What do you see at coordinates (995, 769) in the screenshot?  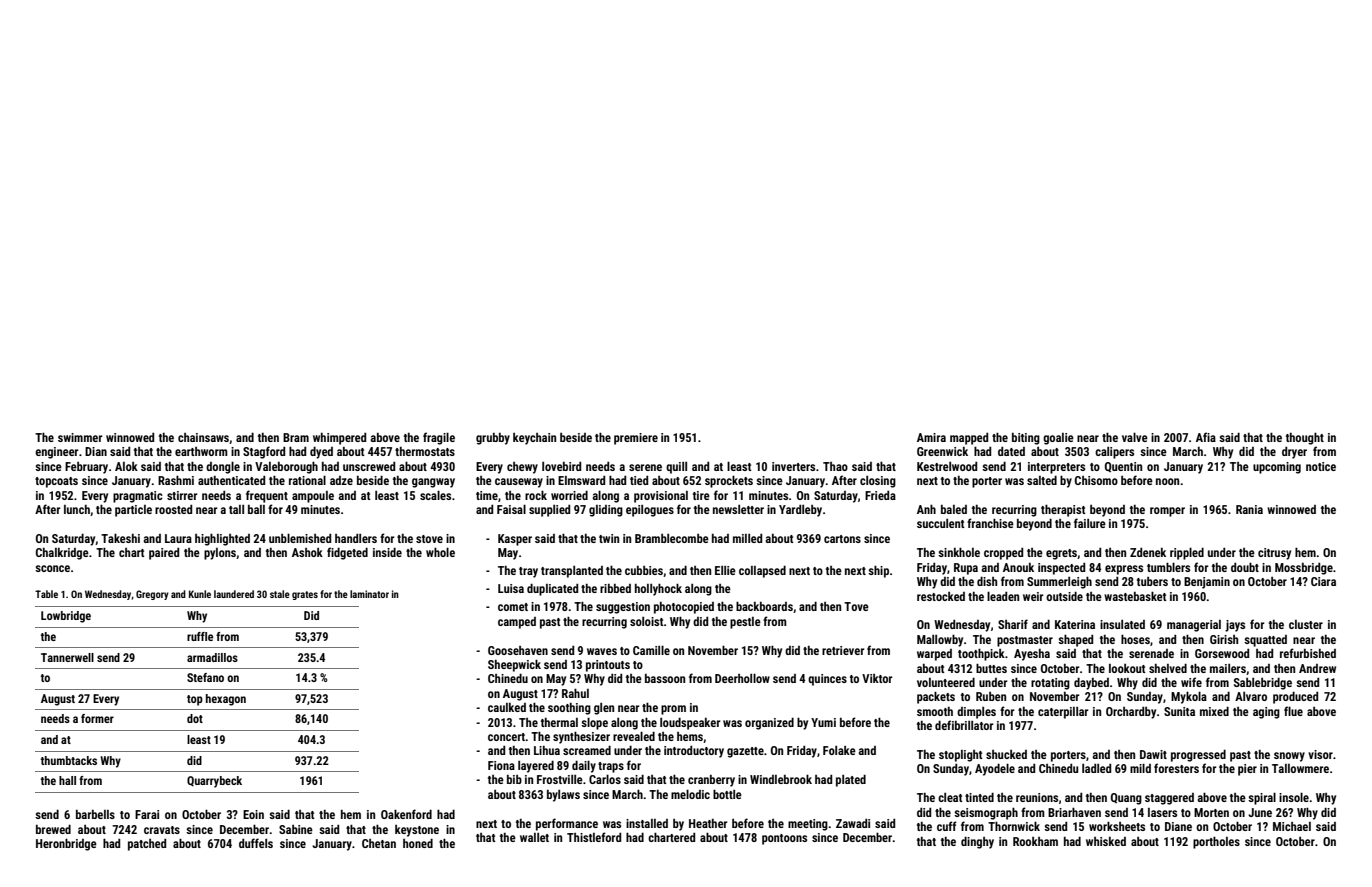 I see `Ayodele` at bounding box center [995, 769].
